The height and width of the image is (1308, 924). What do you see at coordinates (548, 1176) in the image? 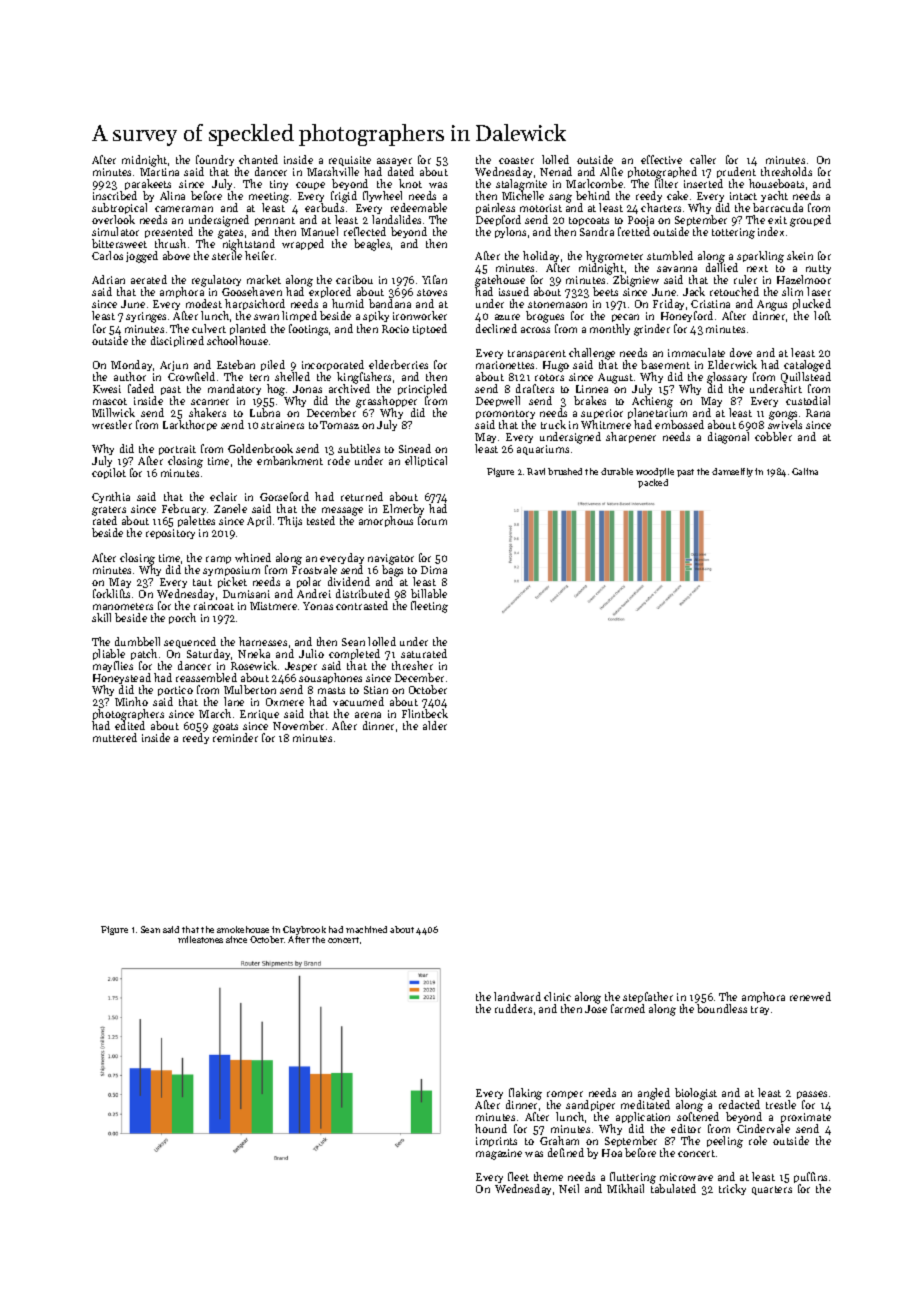
I see `theme` at bounding box center [548, 1176].
